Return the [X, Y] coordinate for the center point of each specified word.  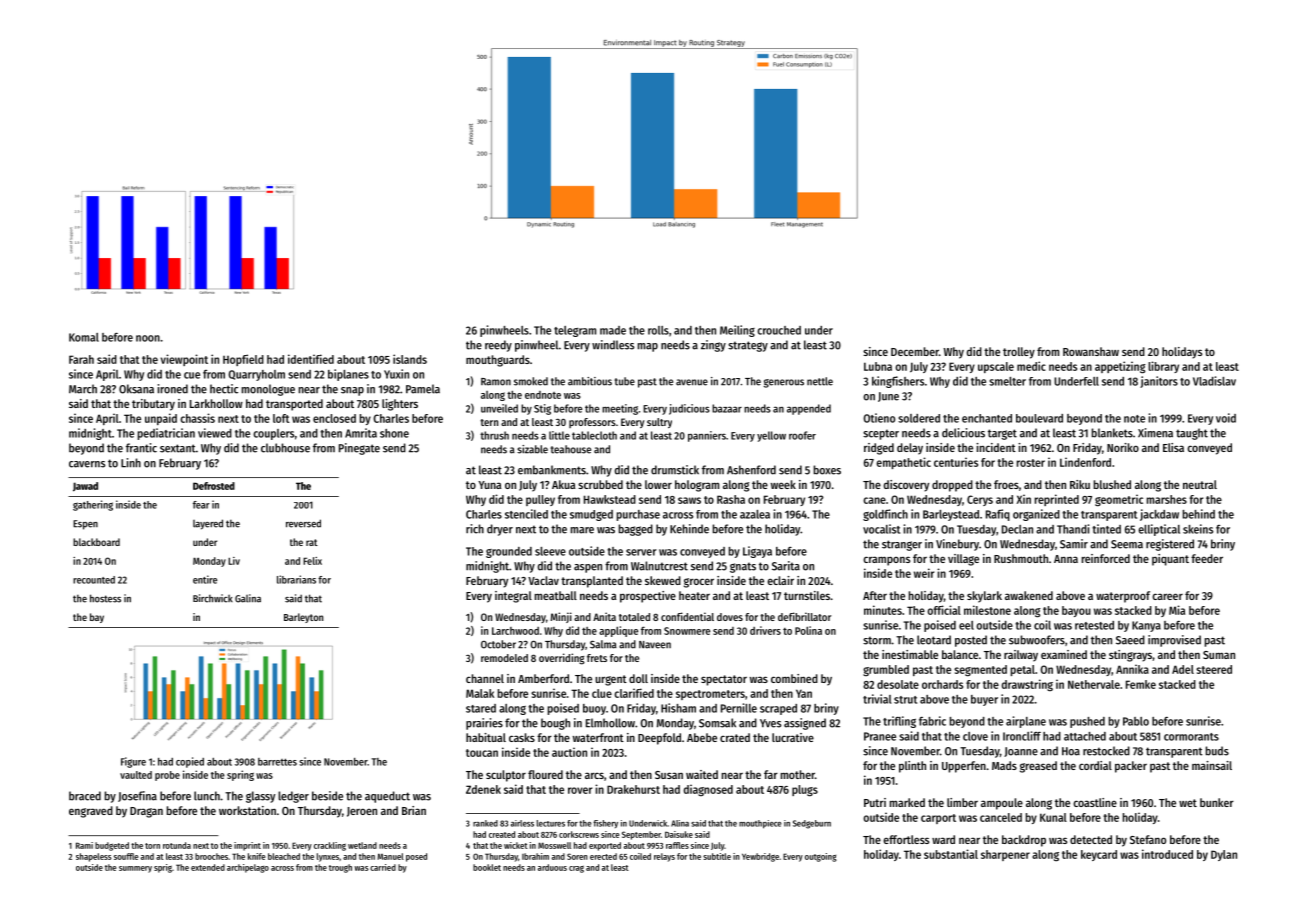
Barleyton [303, 618]
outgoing [821, 857]
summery [135, 869]
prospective [648, 597]
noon [148, 338]
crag [576, 869]
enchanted [987, 418]
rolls [658, 330]
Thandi [1073, 529]
